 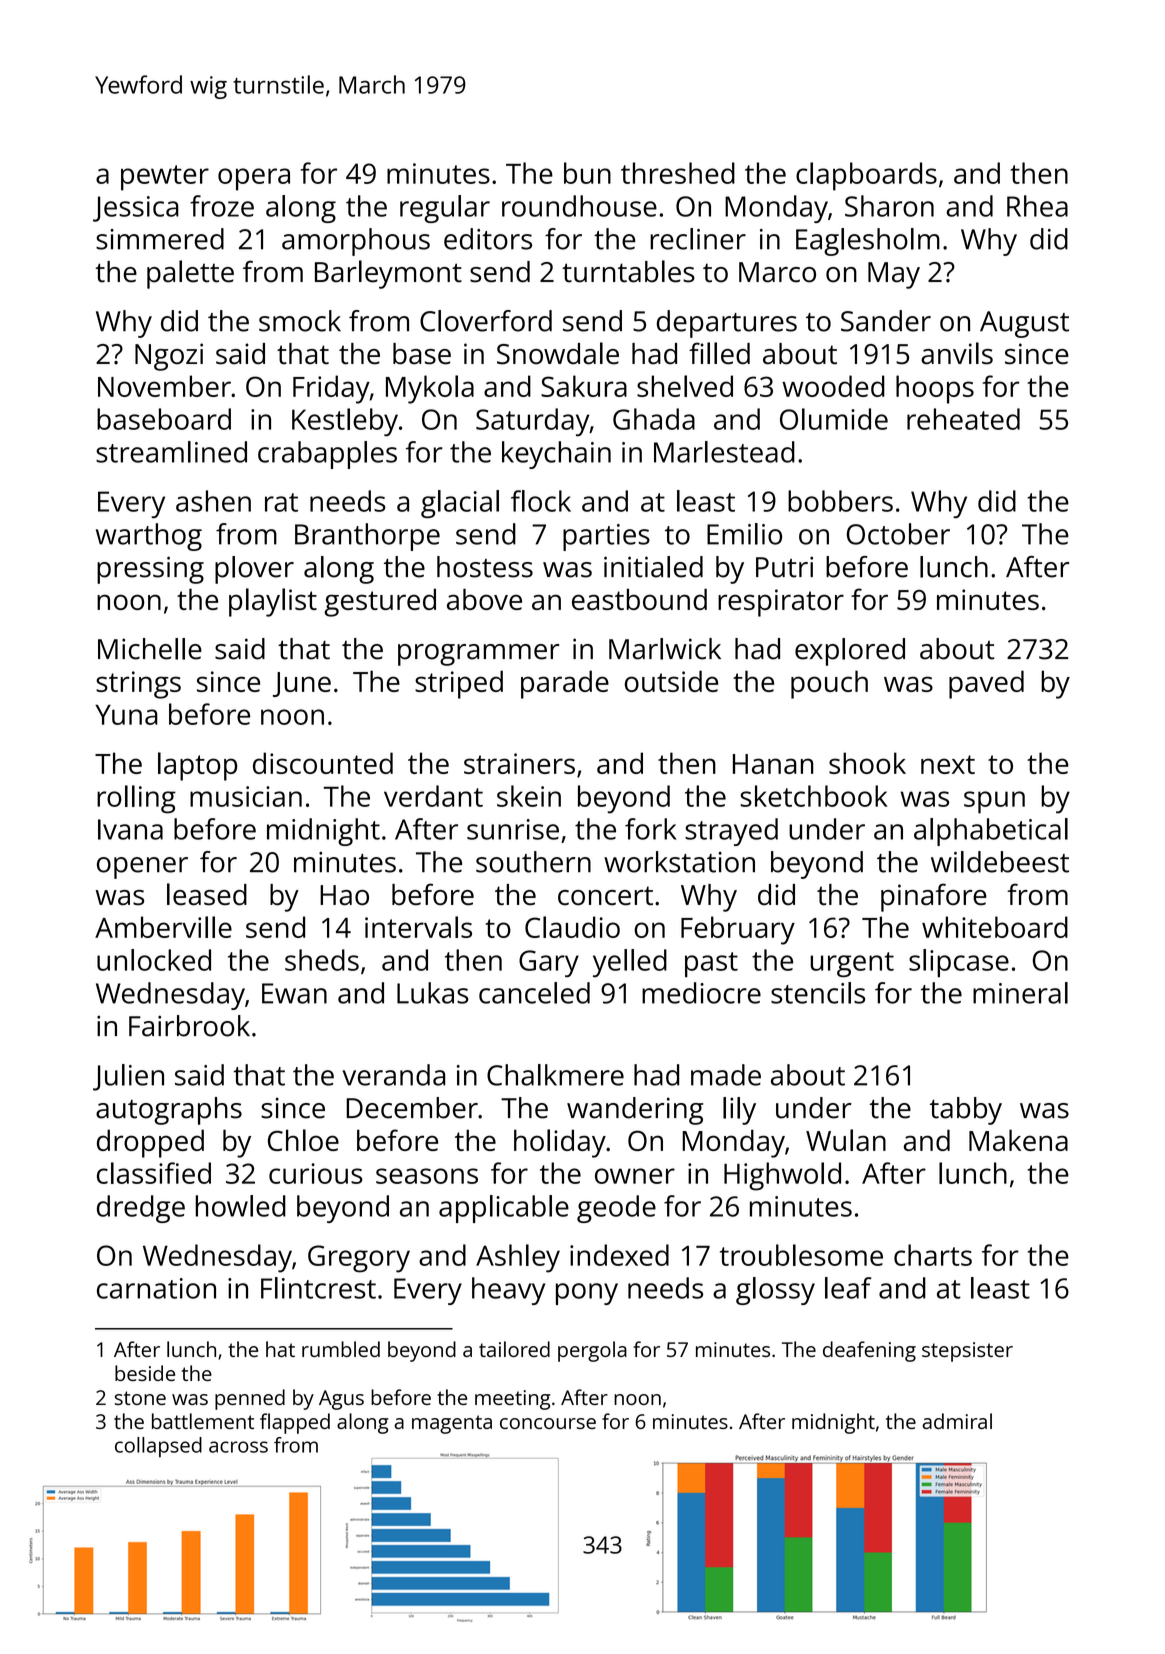 What do you see at coordinates (367, 537) in the document?
I see `Branthorpe` at bounding box center [367, 537].
